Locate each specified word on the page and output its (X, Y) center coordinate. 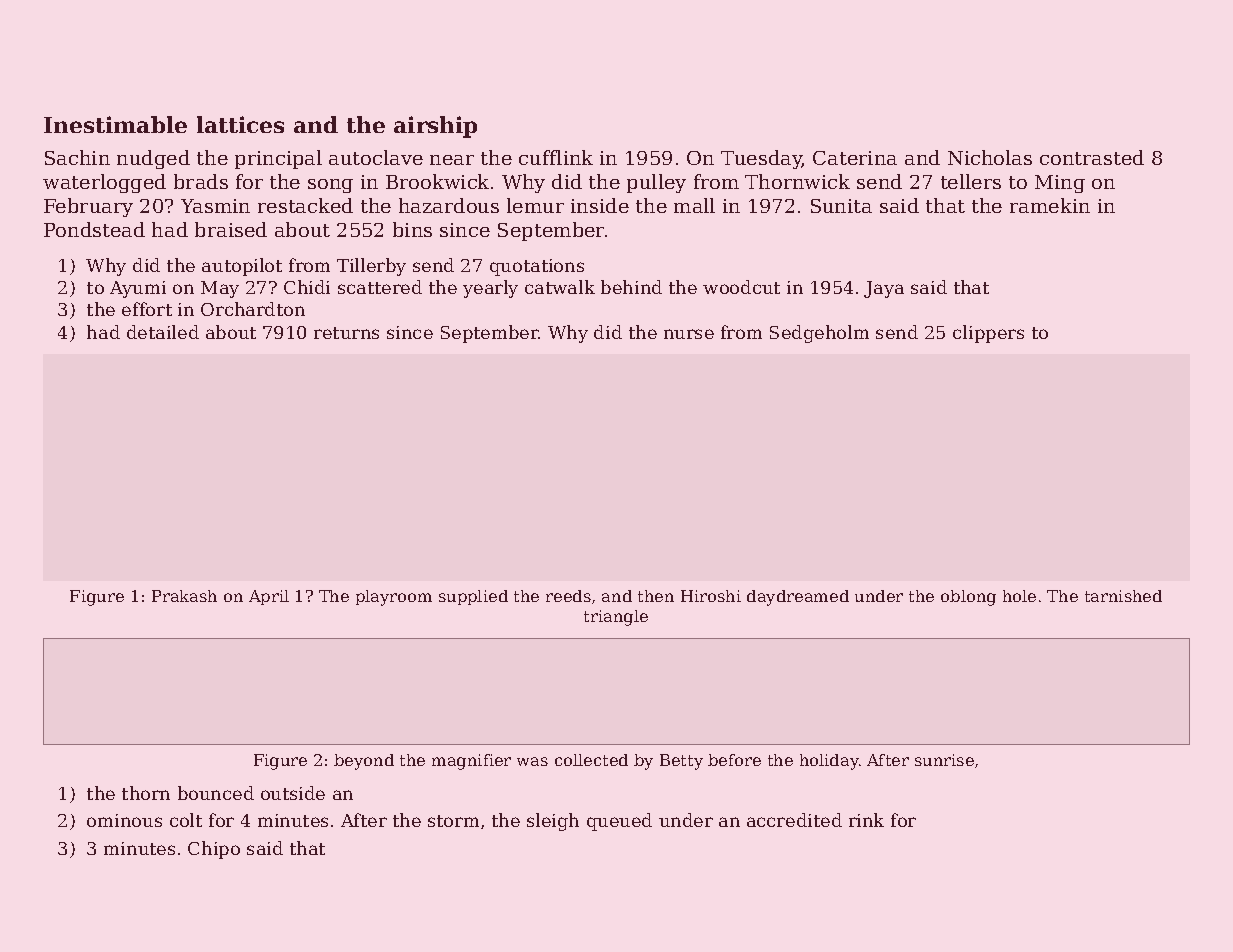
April (269, 597)
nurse (689, 334)
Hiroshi (711, 596)
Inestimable (115, 124)
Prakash (184, 596)
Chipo (214, 850)
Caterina (855, 158)
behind (631, 287)
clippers (988, 334)
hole (1019, 596)
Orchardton (253, 309)
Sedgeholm (819, 334)
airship (435, 127)
